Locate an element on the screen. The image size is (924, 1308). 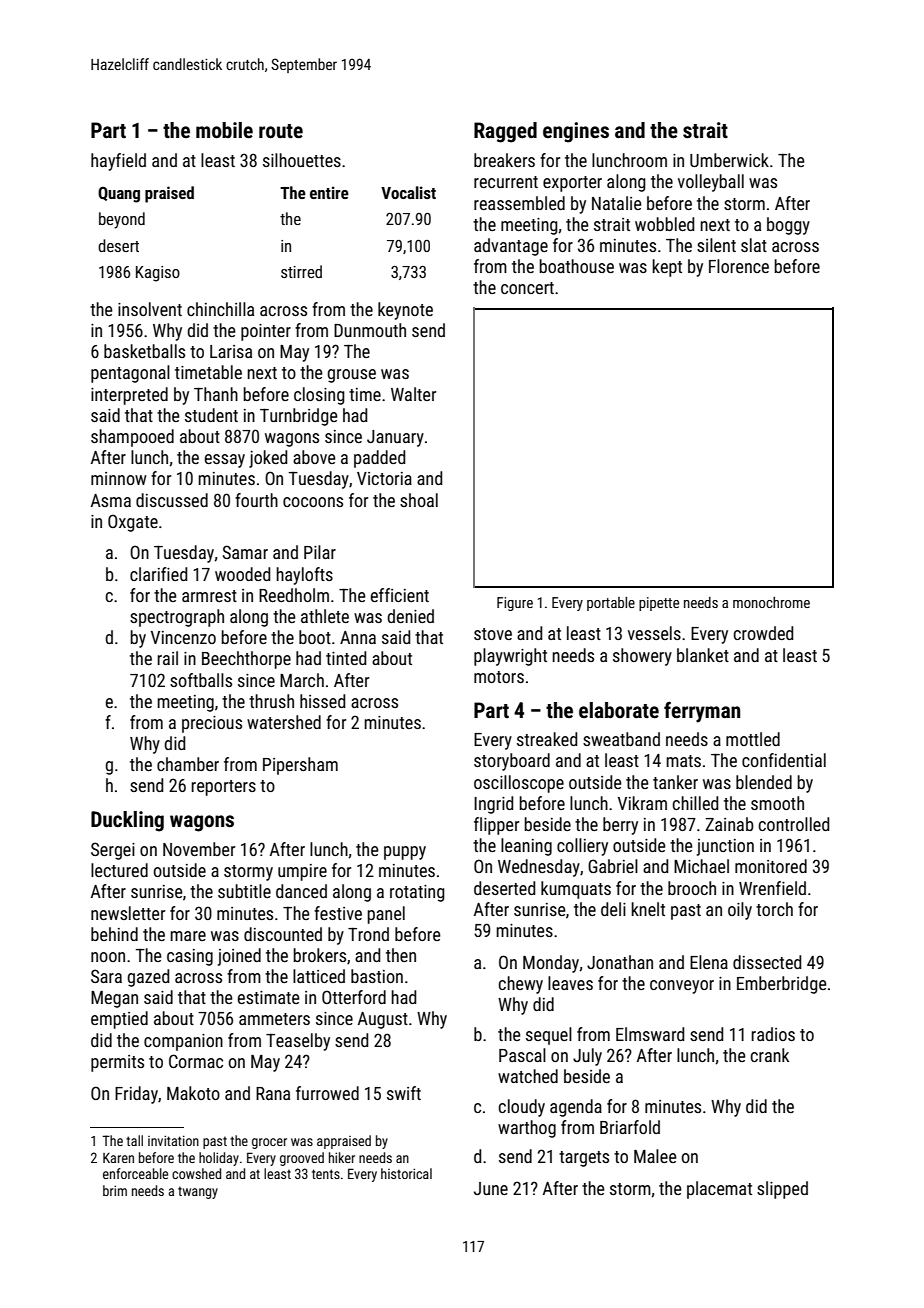
armrest is located at coordinates (209, 596).
